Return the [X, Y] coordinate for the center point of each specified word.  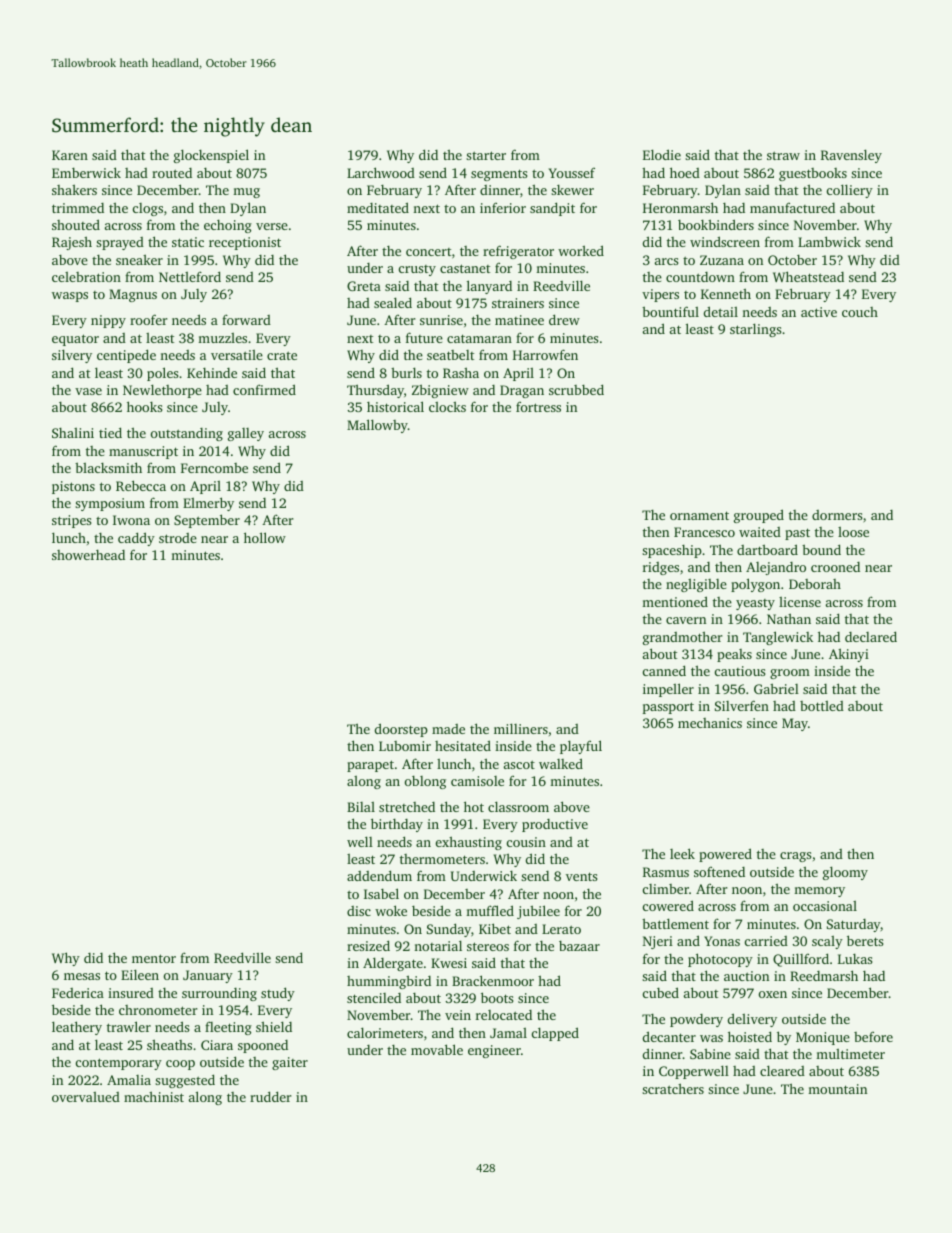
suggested [185, 1081]
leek [682, 853]
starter [486, 155]
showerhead [88, 555]
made [448, 729]
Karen [70, 155]
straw [783, 155]
